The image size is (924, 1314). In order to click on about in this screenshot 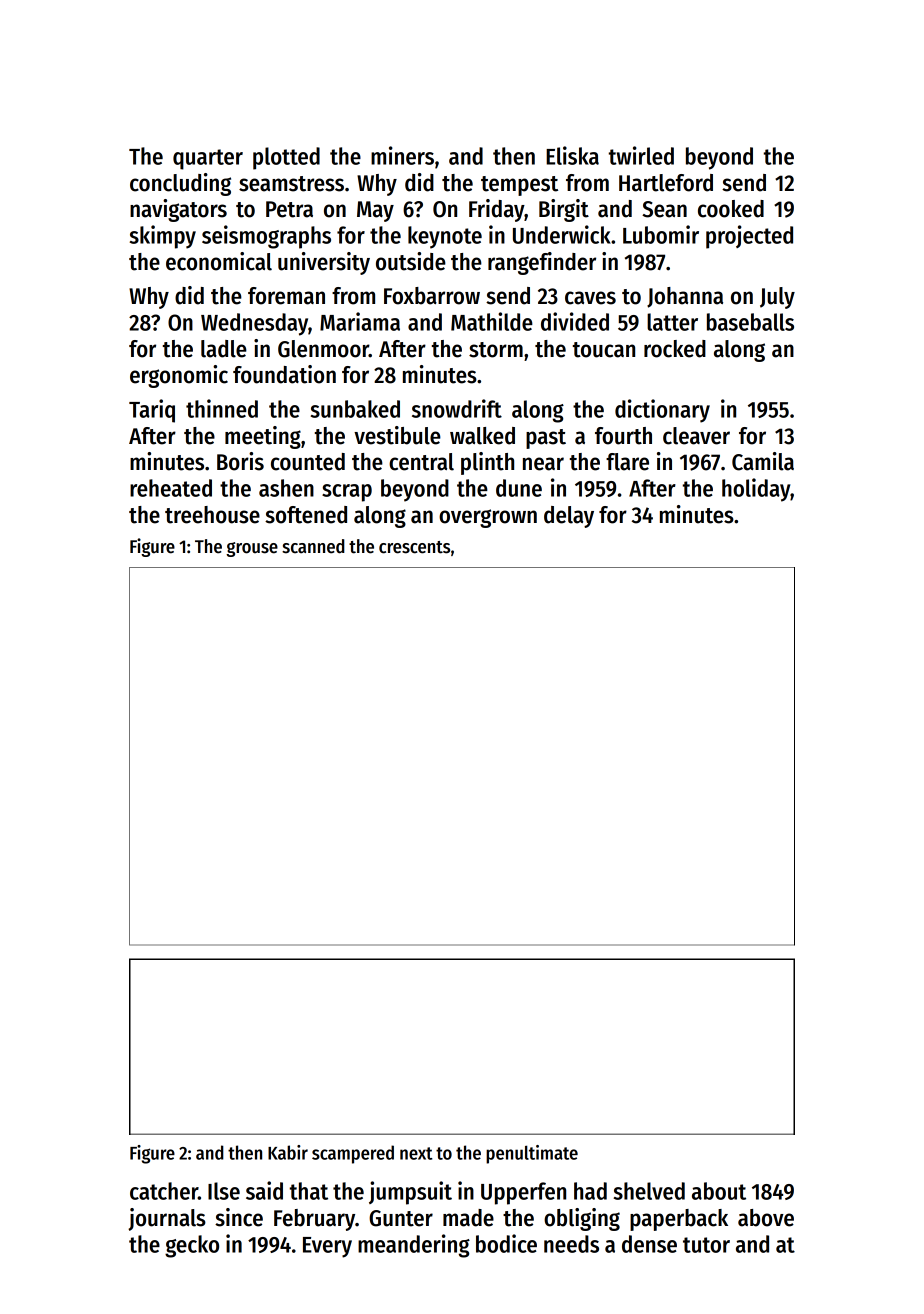, I will do `click(719, 1191)`.
